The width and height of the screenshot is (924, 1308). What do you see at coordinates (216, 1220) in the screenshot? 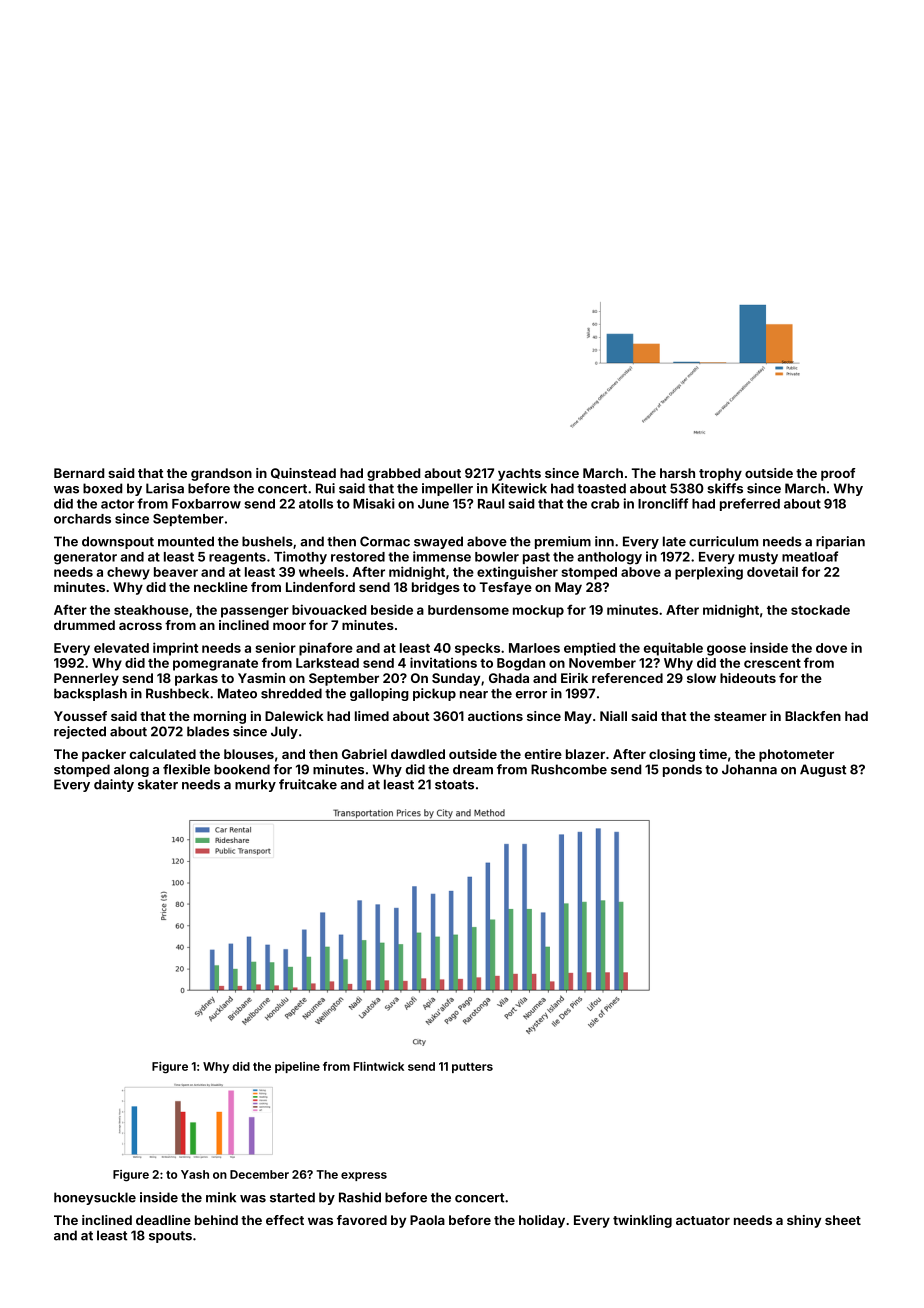
I see `behind` at bounding box center [216, 1220].
